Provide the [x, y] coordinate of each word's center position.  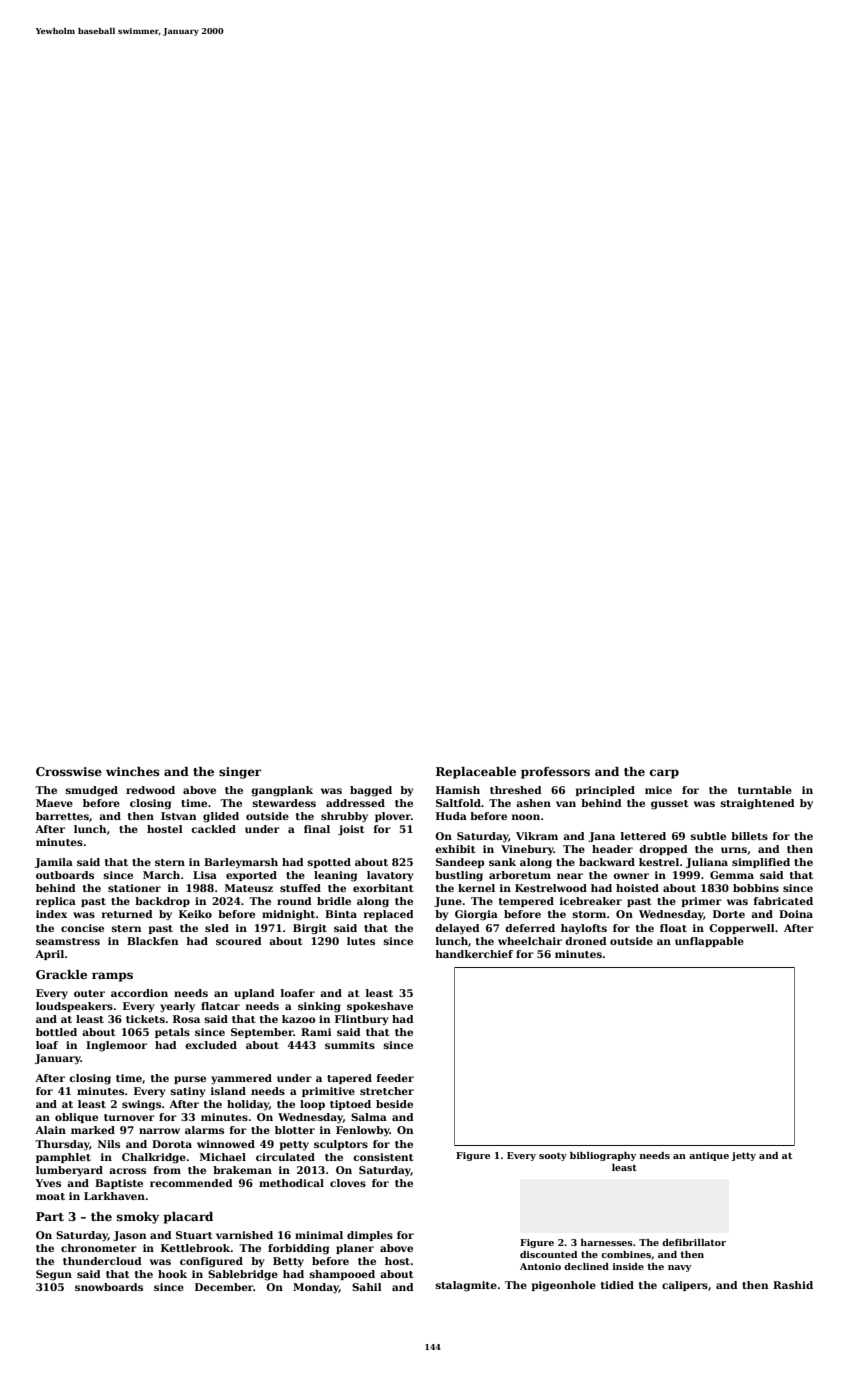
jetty [743, 1156]
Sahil [367, 1287]
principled [605, 791]
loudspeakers [74, 1007]
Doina [796, 914]
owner [631, 876]
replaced [389, 915]
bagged [371, 791]
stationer [134, 888]
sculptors [341, 1145]
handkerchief [474, 954]
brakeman [242, 1170]
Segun [54, 1275]
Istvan [179, 816]
